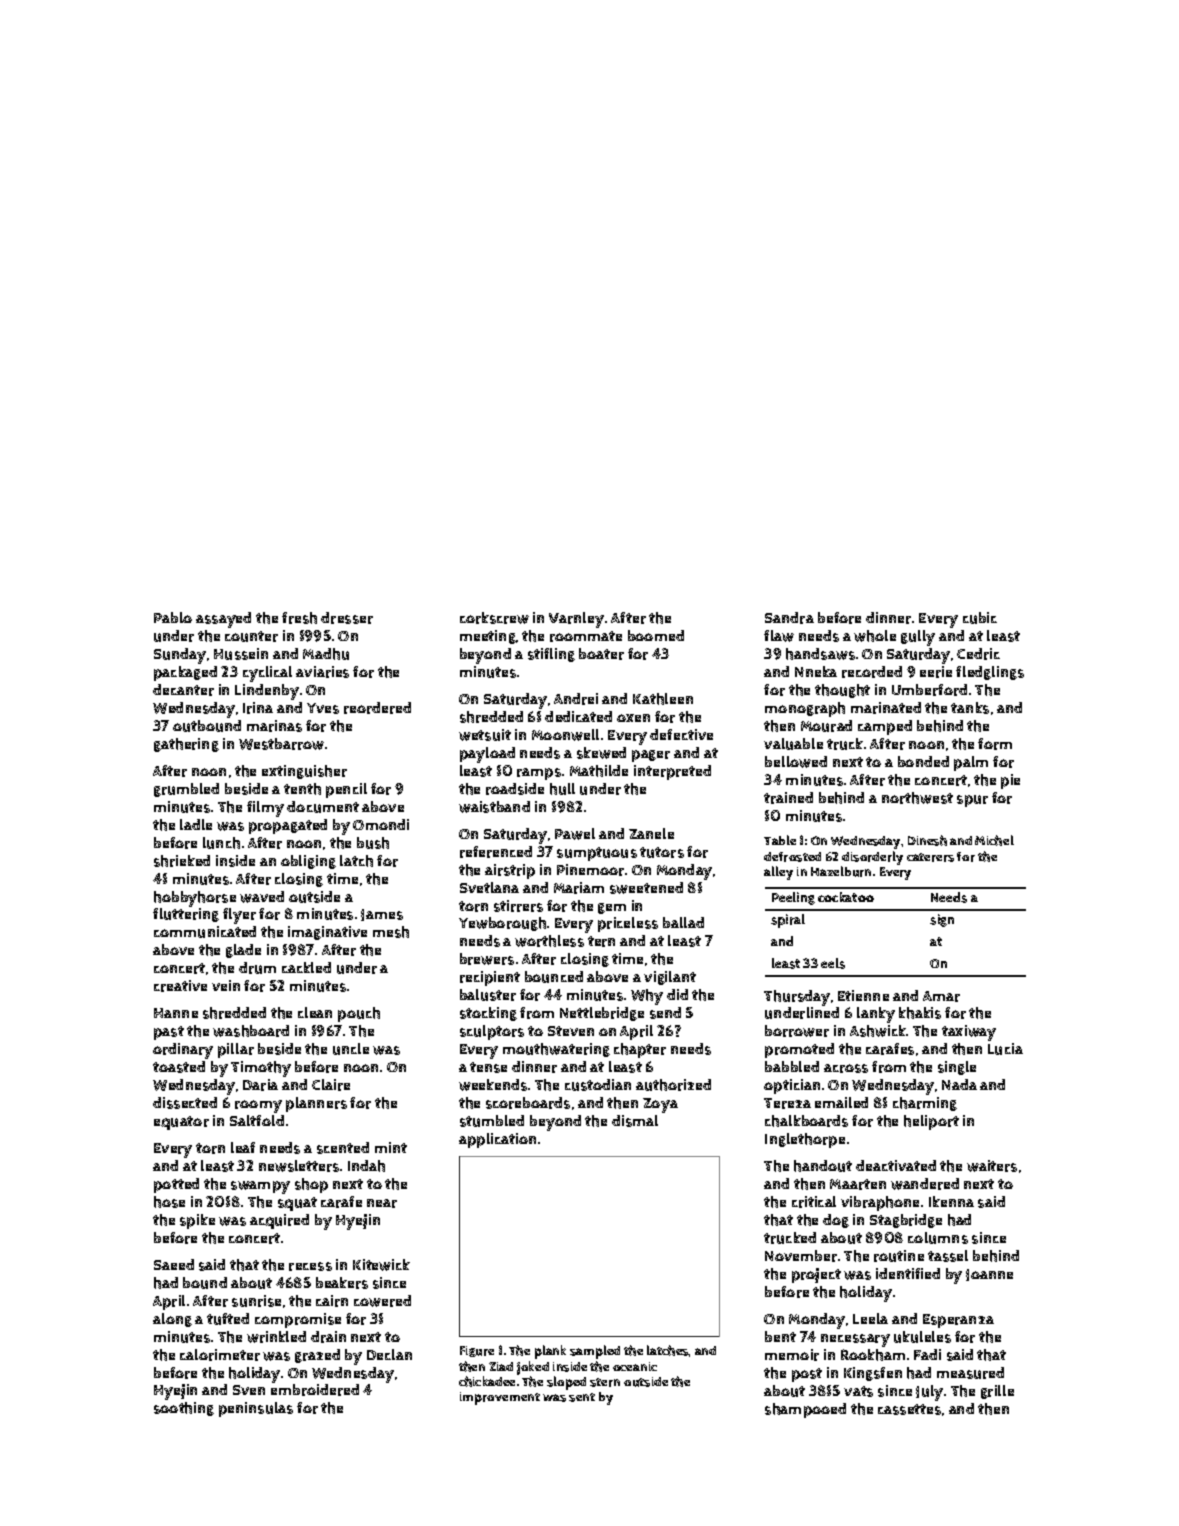 The height and width of the screenshot is (1526, 1179). I want to click on shrieked, so click(182, 861).
